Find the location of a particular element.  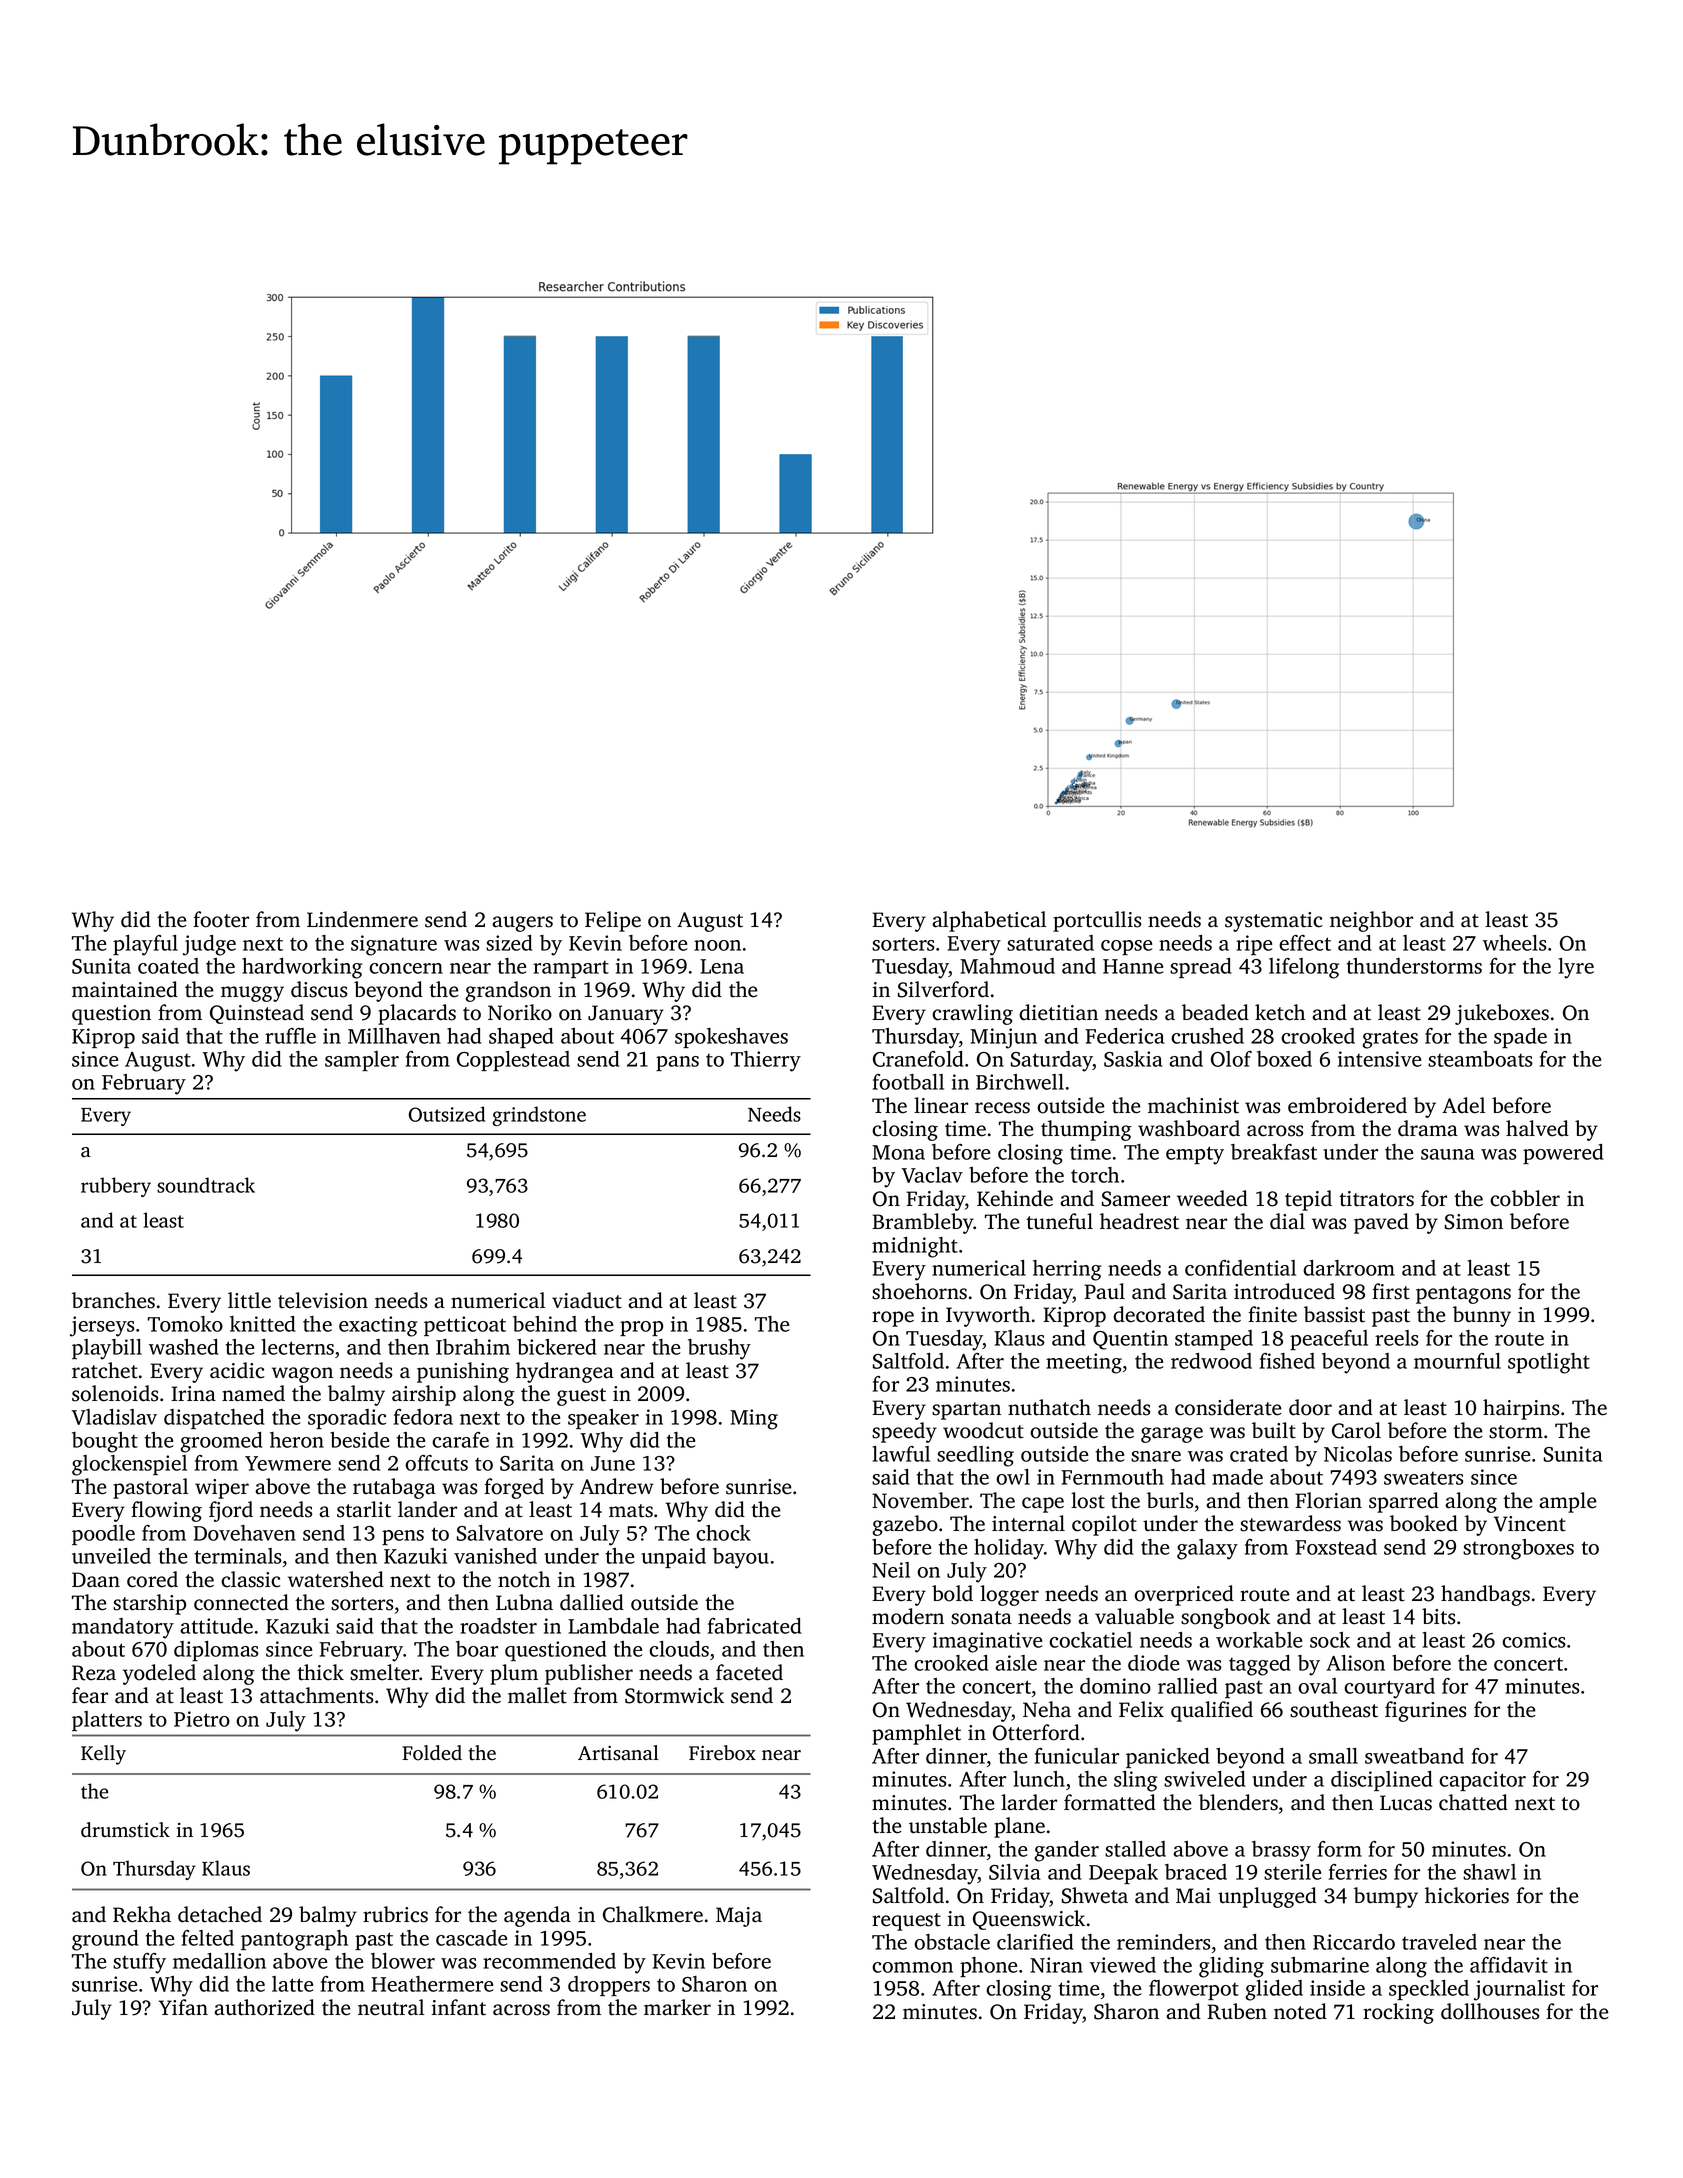

neighbor is located at coordinates (1371, 921).
